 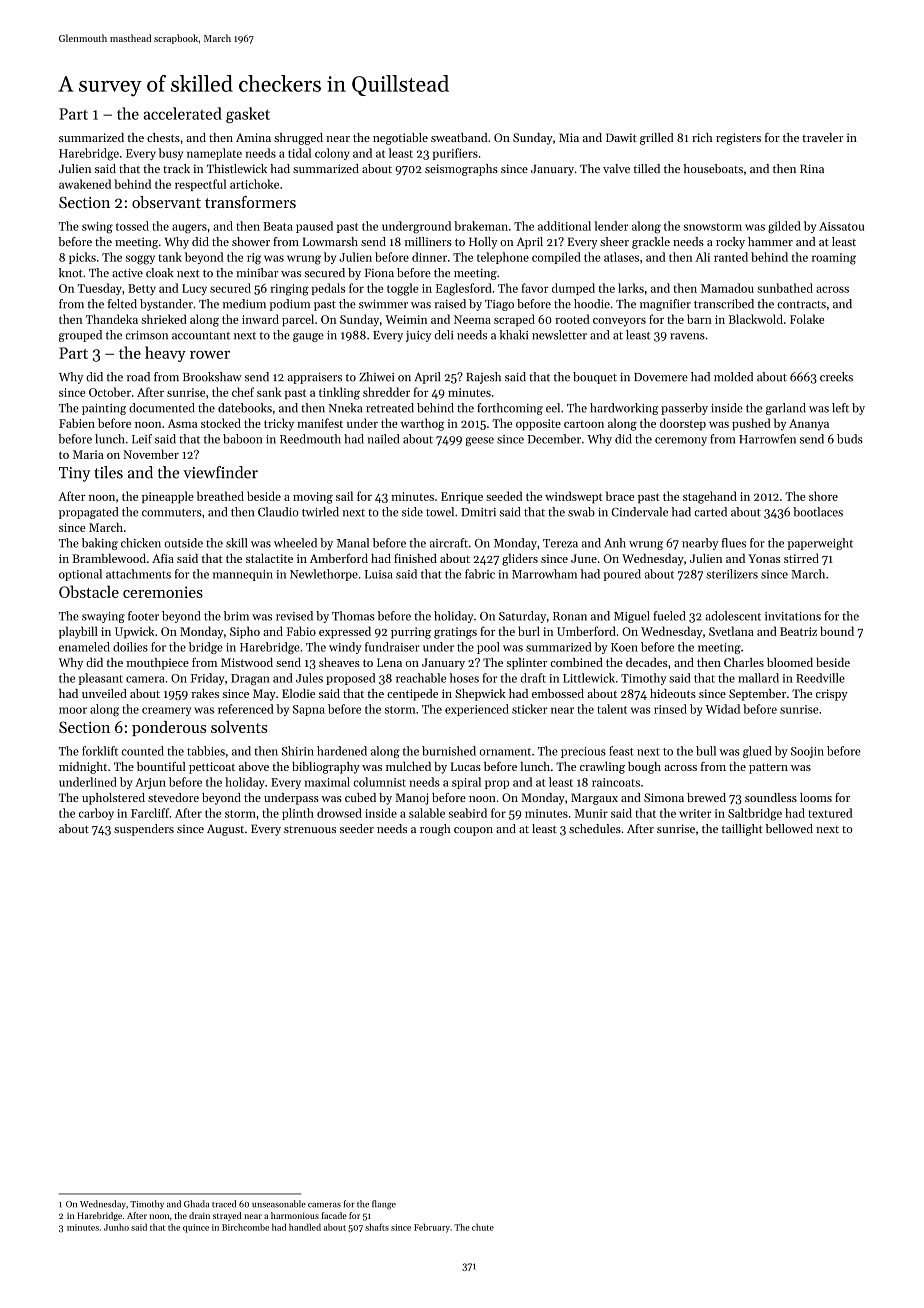 What do you see at coordinates (730, 243) in the screenshot?
I see `rocky` at bounding box center [730, 243].
